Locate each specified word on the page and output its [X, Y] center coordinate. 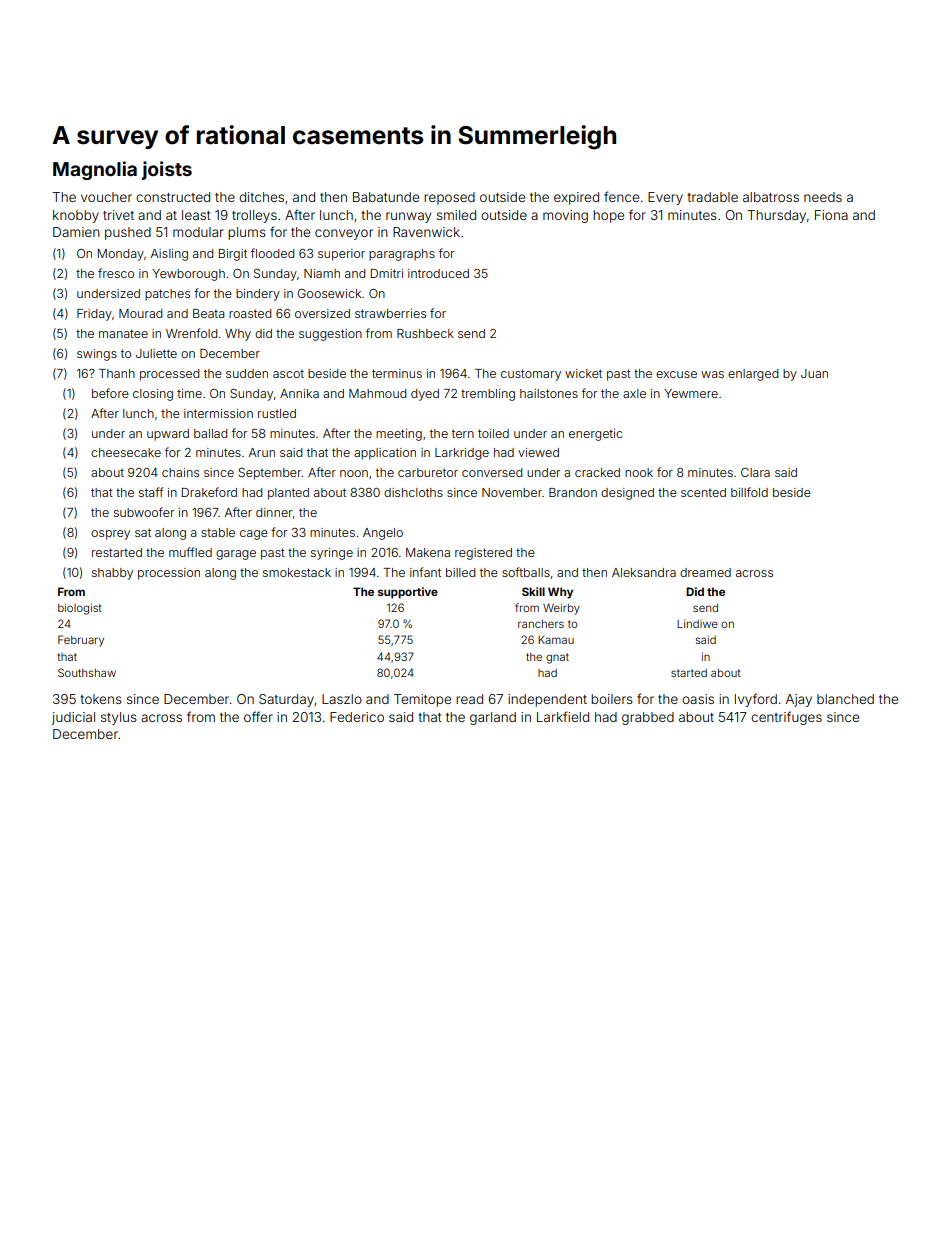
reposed [449, 198]
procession [169, 574]
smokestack [297, 572]
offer [258, 716]
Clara [755, 472]
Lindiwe [697, 623]
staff [151, 492]
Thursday [776, 216]
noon [354, 473]
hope [608, 216]
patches [167, 295]
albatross [771, 197]
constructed [173, 197]
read [469, 699]
